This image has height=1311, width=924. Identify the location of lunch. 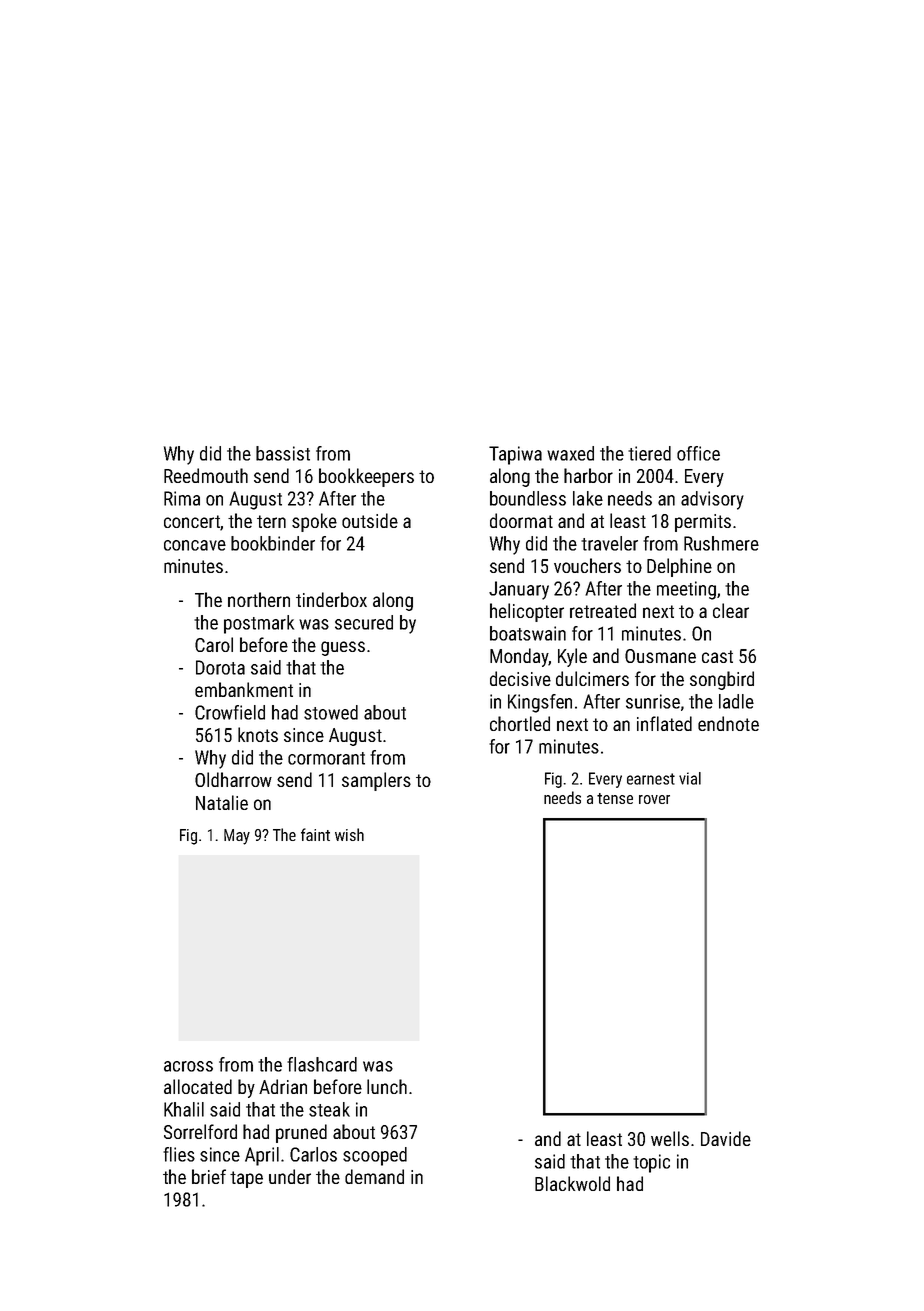
(387, 1086).
